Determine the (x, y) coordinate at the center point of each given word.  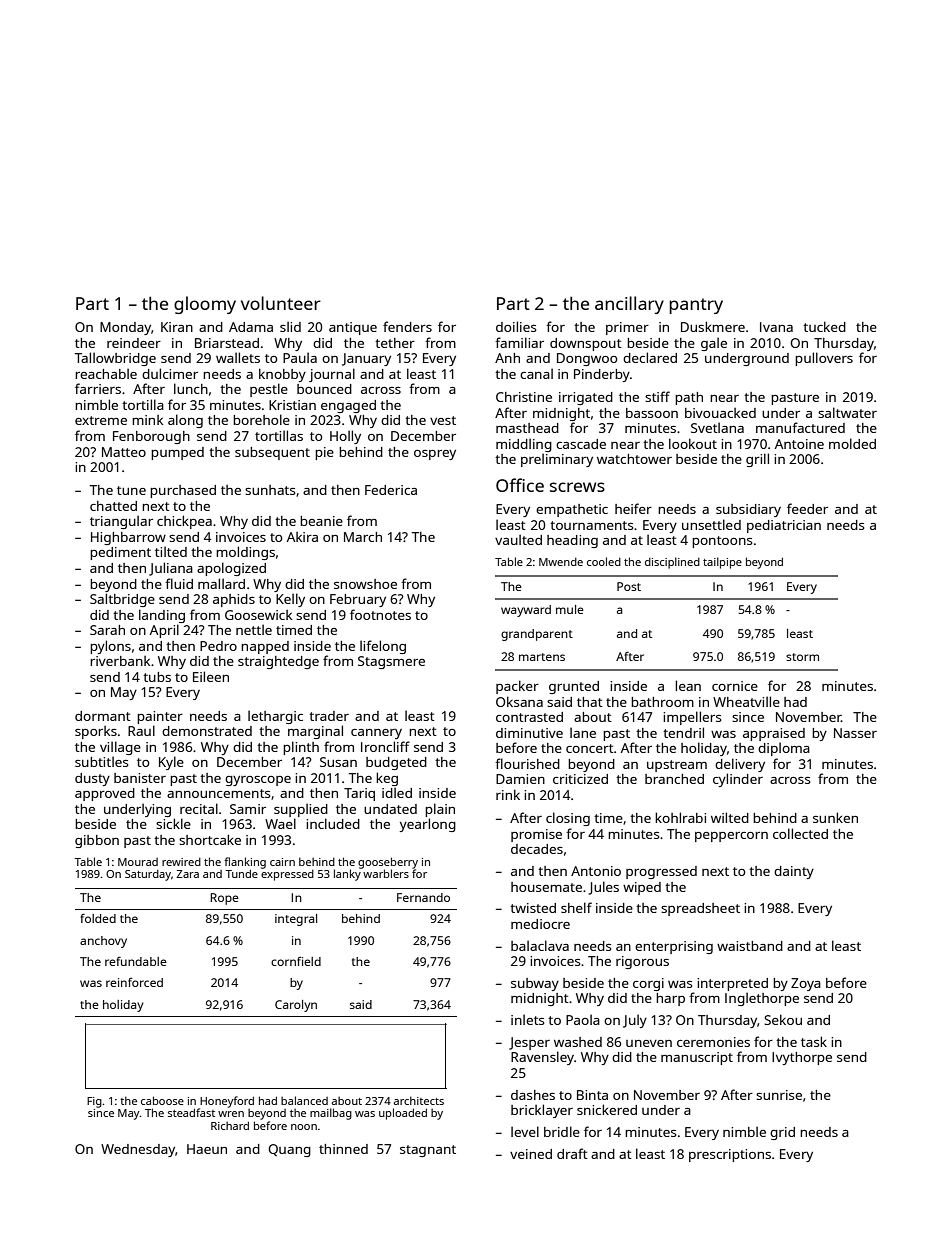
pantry (696, 306)
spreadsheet (700, 909)
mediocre (540, 924)
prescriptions (730, 1155)
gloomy (205, 305)
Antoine (799, 444)
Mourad (138, 862)
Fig (94, 1102)
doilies (516, 326)
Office (520, 485)
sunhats (270, 490)
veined (531, 1154)
